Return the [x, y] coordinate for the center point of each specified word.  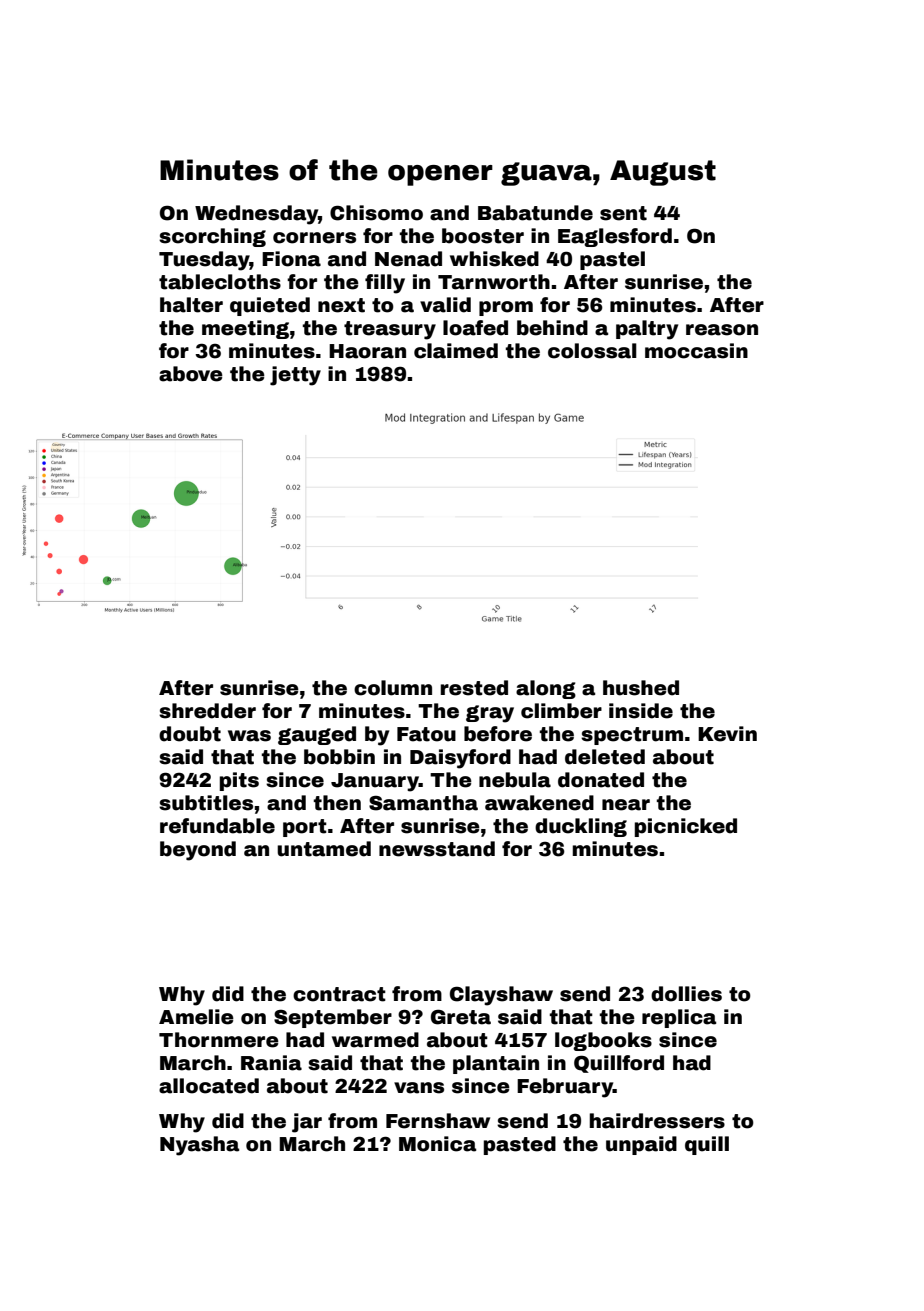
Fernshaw [438, 1121]
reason [722, 330]
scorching [212, 237]
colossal [592, 351]
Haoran [367, 351]
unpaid [641, 1145]
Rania [271, 1063]
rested [474, 688]
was [249, 736]
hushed [641, 688]
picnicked [686, 827]
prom [506, 308]
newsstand [437, 849]
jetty [295, 376]
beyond [198, 851]
